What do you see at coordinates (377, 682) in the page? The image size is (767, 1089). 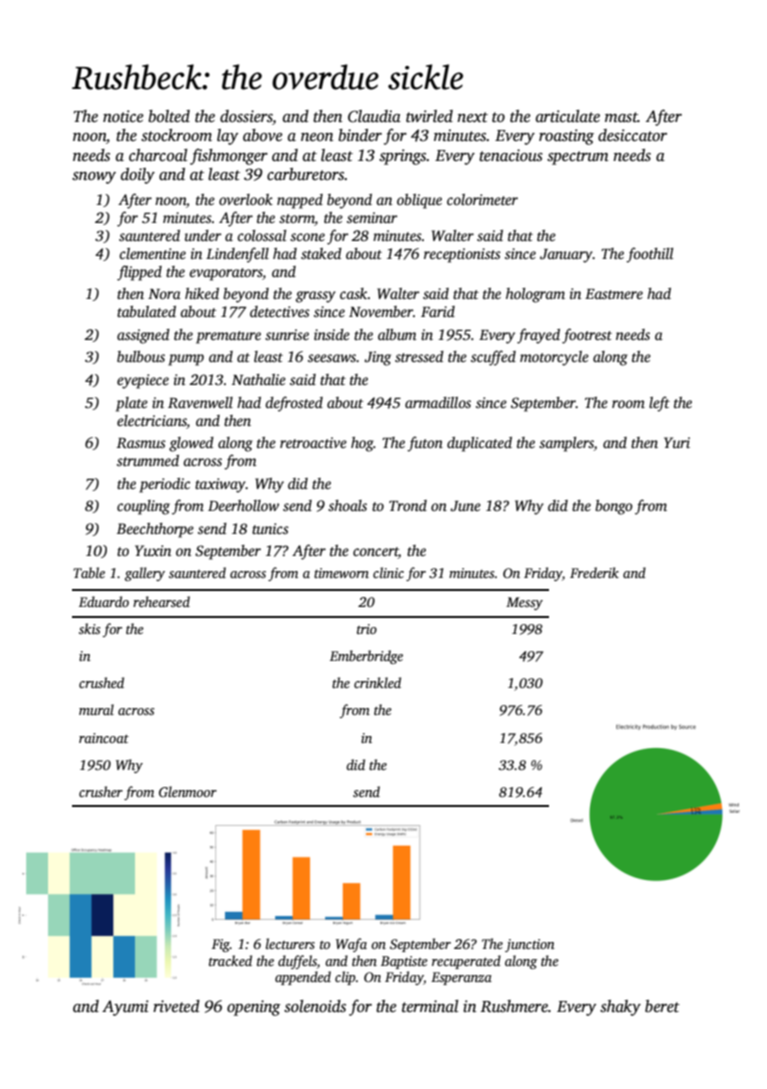 I see `crinkled` at bounding box center [377, 682].
